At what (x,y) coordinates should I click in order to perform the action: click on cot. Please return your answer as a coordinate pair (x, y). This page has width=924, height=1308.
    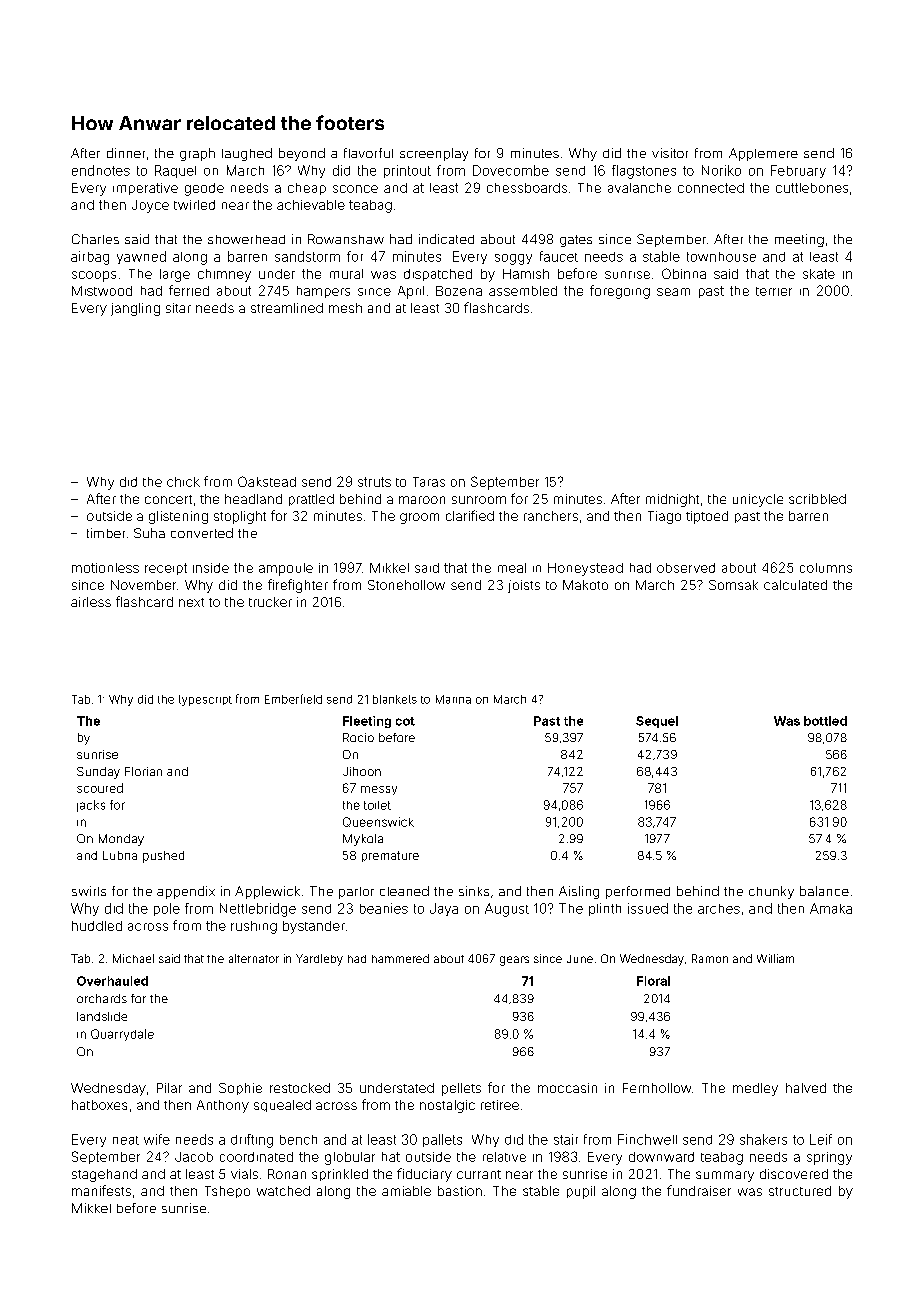
    Looking at the image, I should click on (405, 721).
